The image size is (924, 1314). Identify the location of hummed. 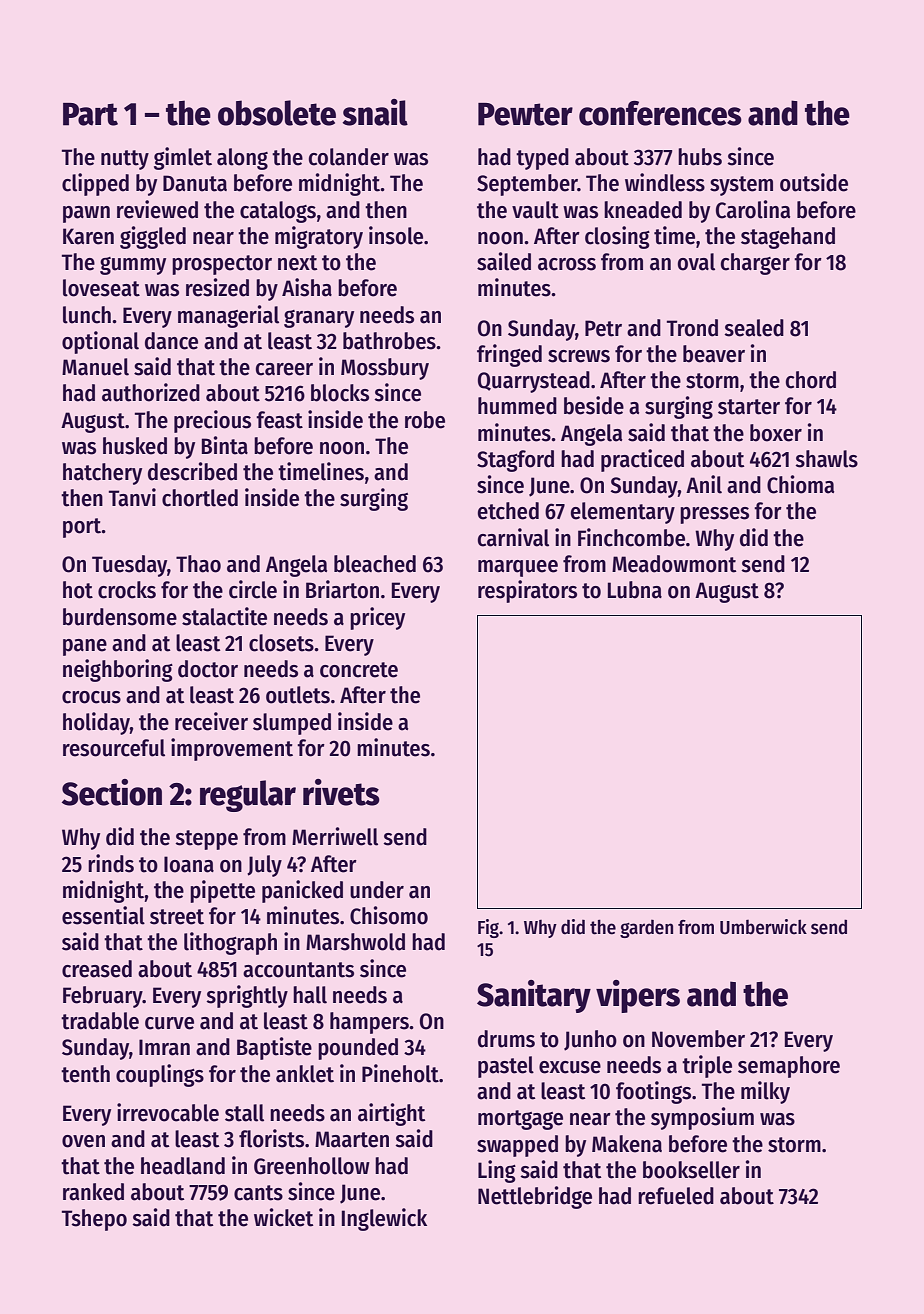
(517, 406).
